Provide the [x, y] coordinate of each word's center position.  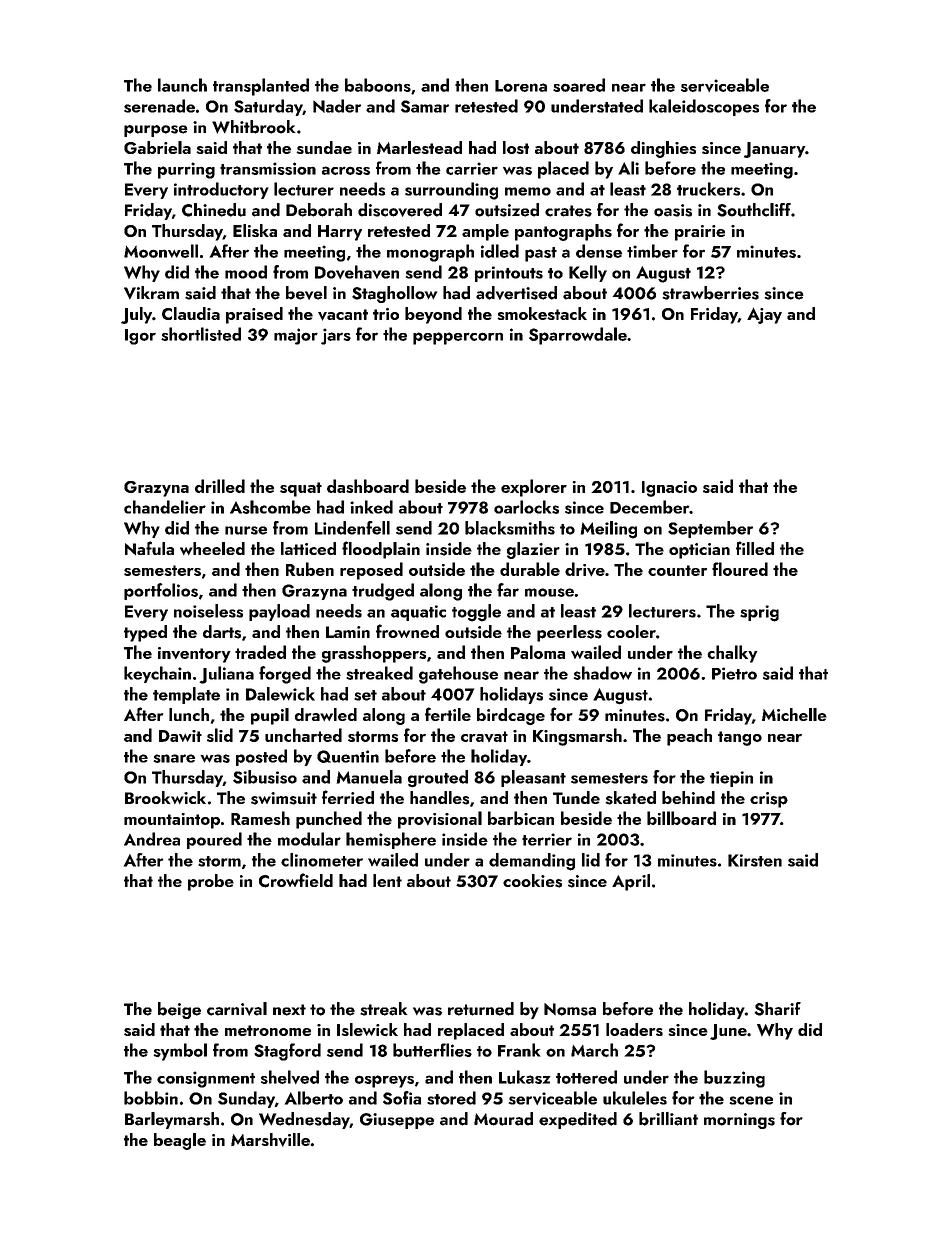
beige [179, 1010]
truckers [708, 189]
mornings [739, 1121]
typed [145, 633]
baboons [378, 85]
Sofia [402, 1098]
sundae [324, 147]
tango [740, 738]
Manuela [369, 777]
